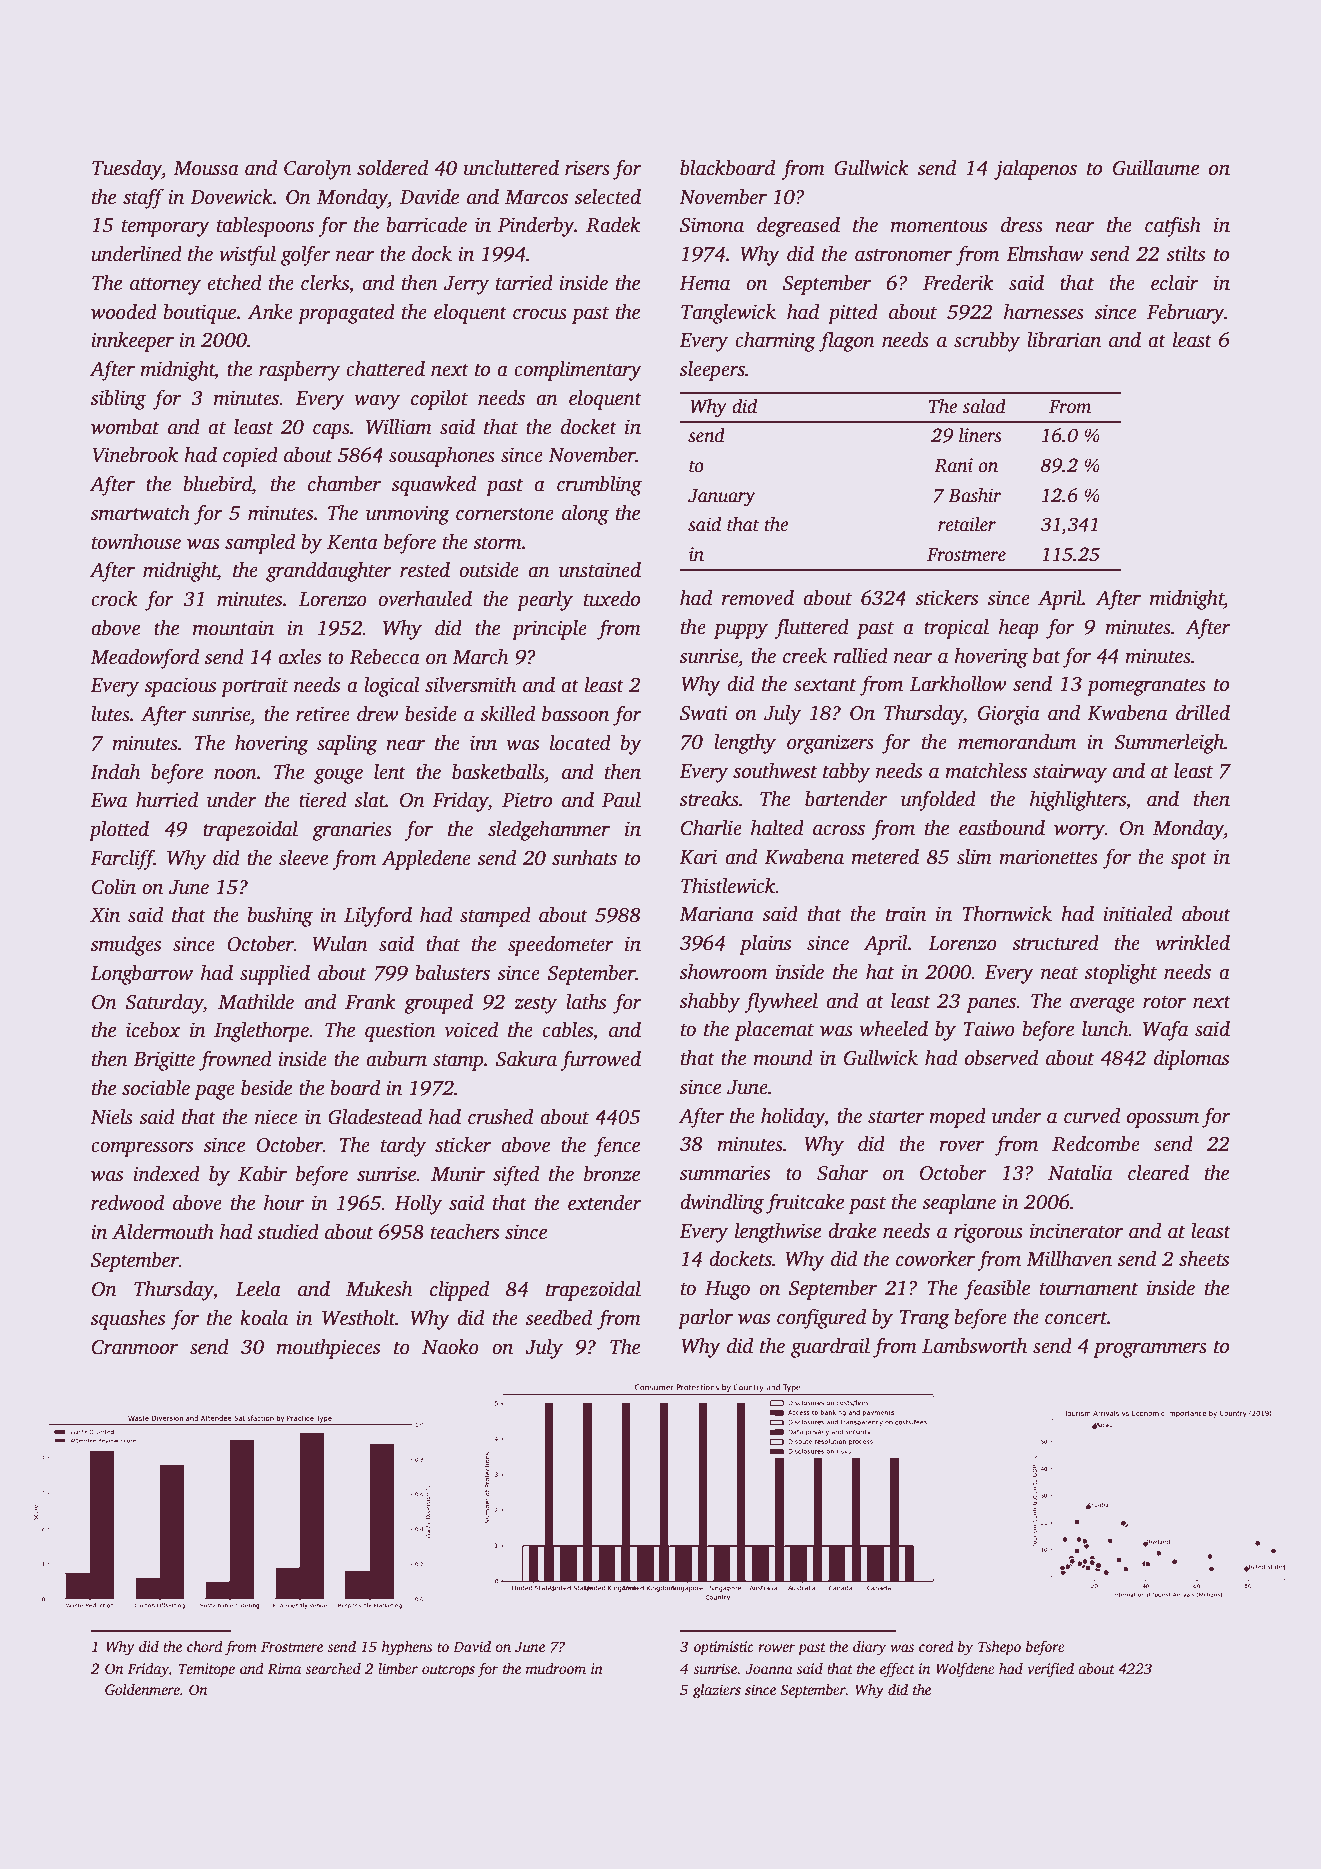 The height and width of the screenshot is (1869, 1321). Describe the element at coordinates (141, 975) in the screenshot. I see `Longbarrow` at that location.
